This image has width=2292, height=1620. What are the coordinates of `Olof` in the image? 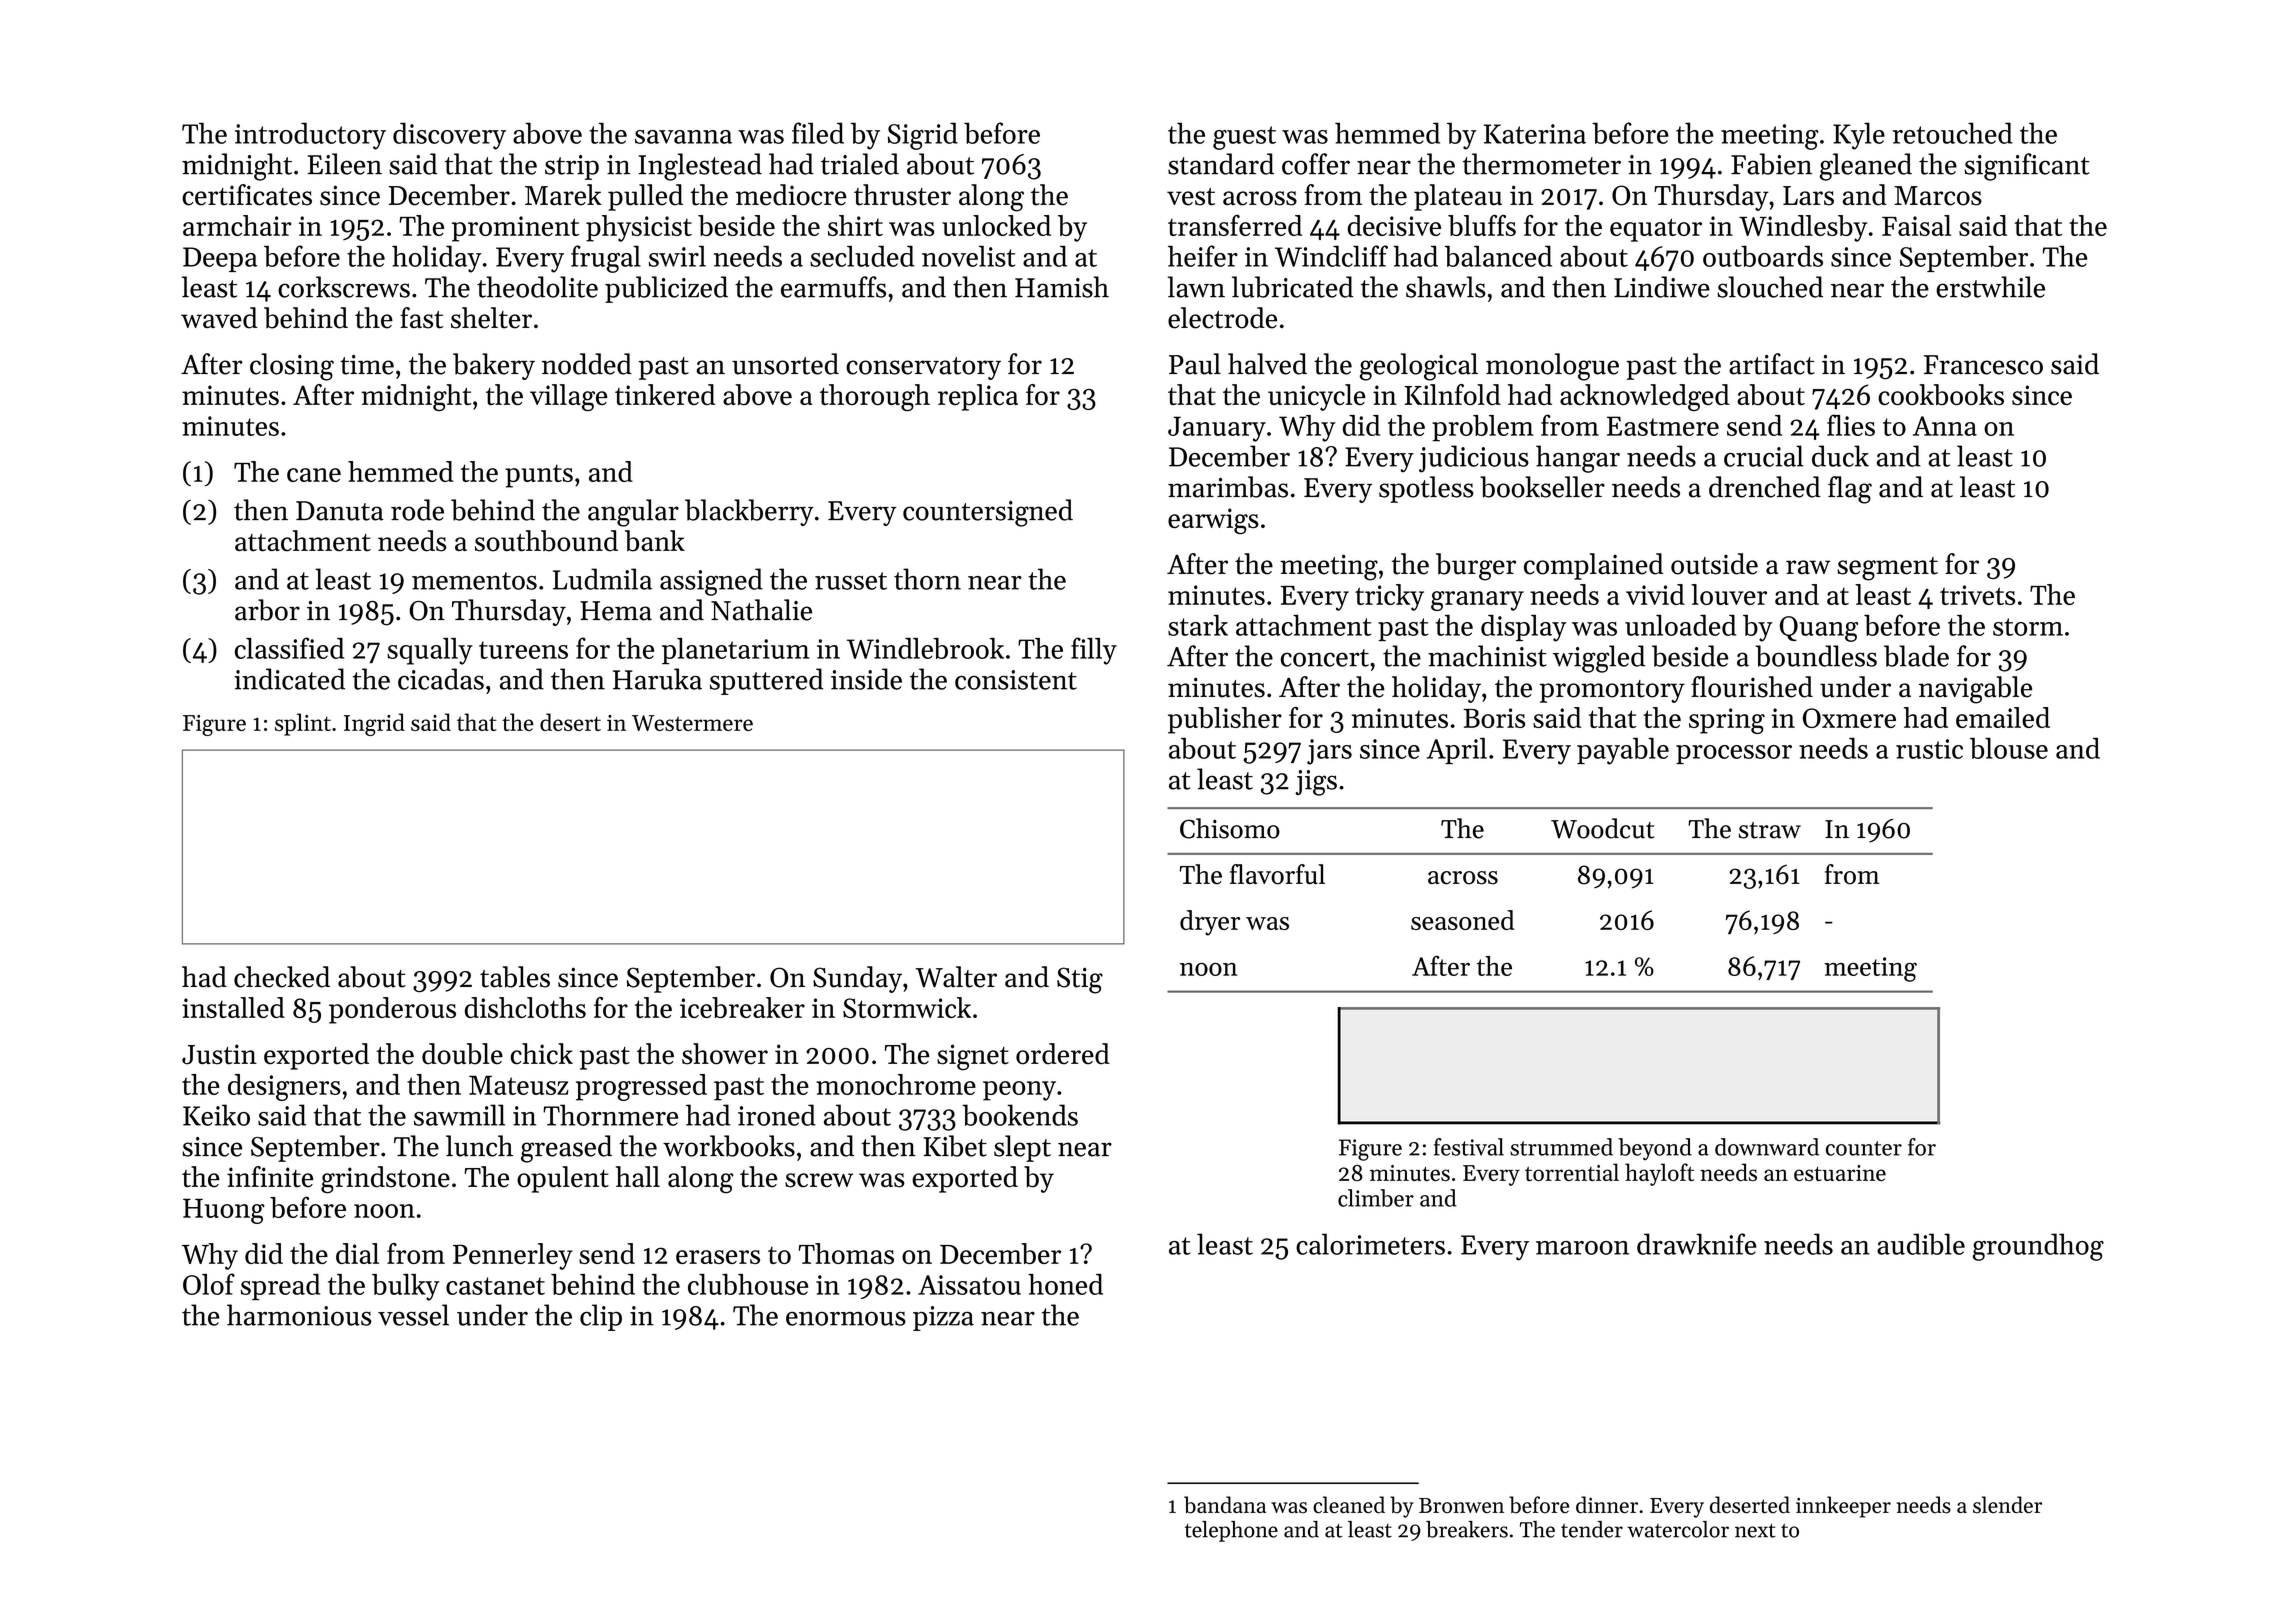 It's located at (209, 1284).
